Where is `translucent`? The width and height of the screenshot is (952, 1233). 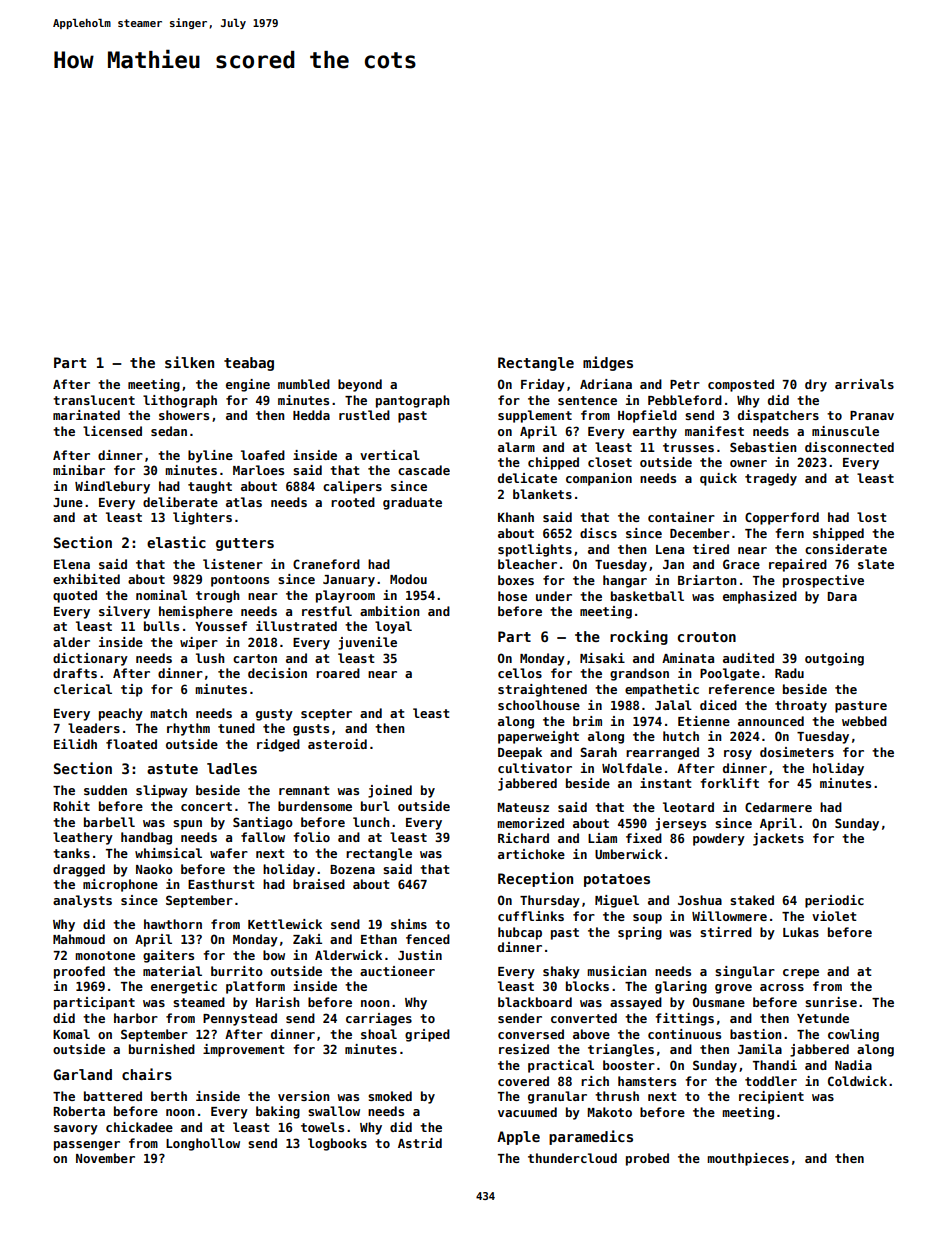
translucent is located at coordinates (94, 400).
